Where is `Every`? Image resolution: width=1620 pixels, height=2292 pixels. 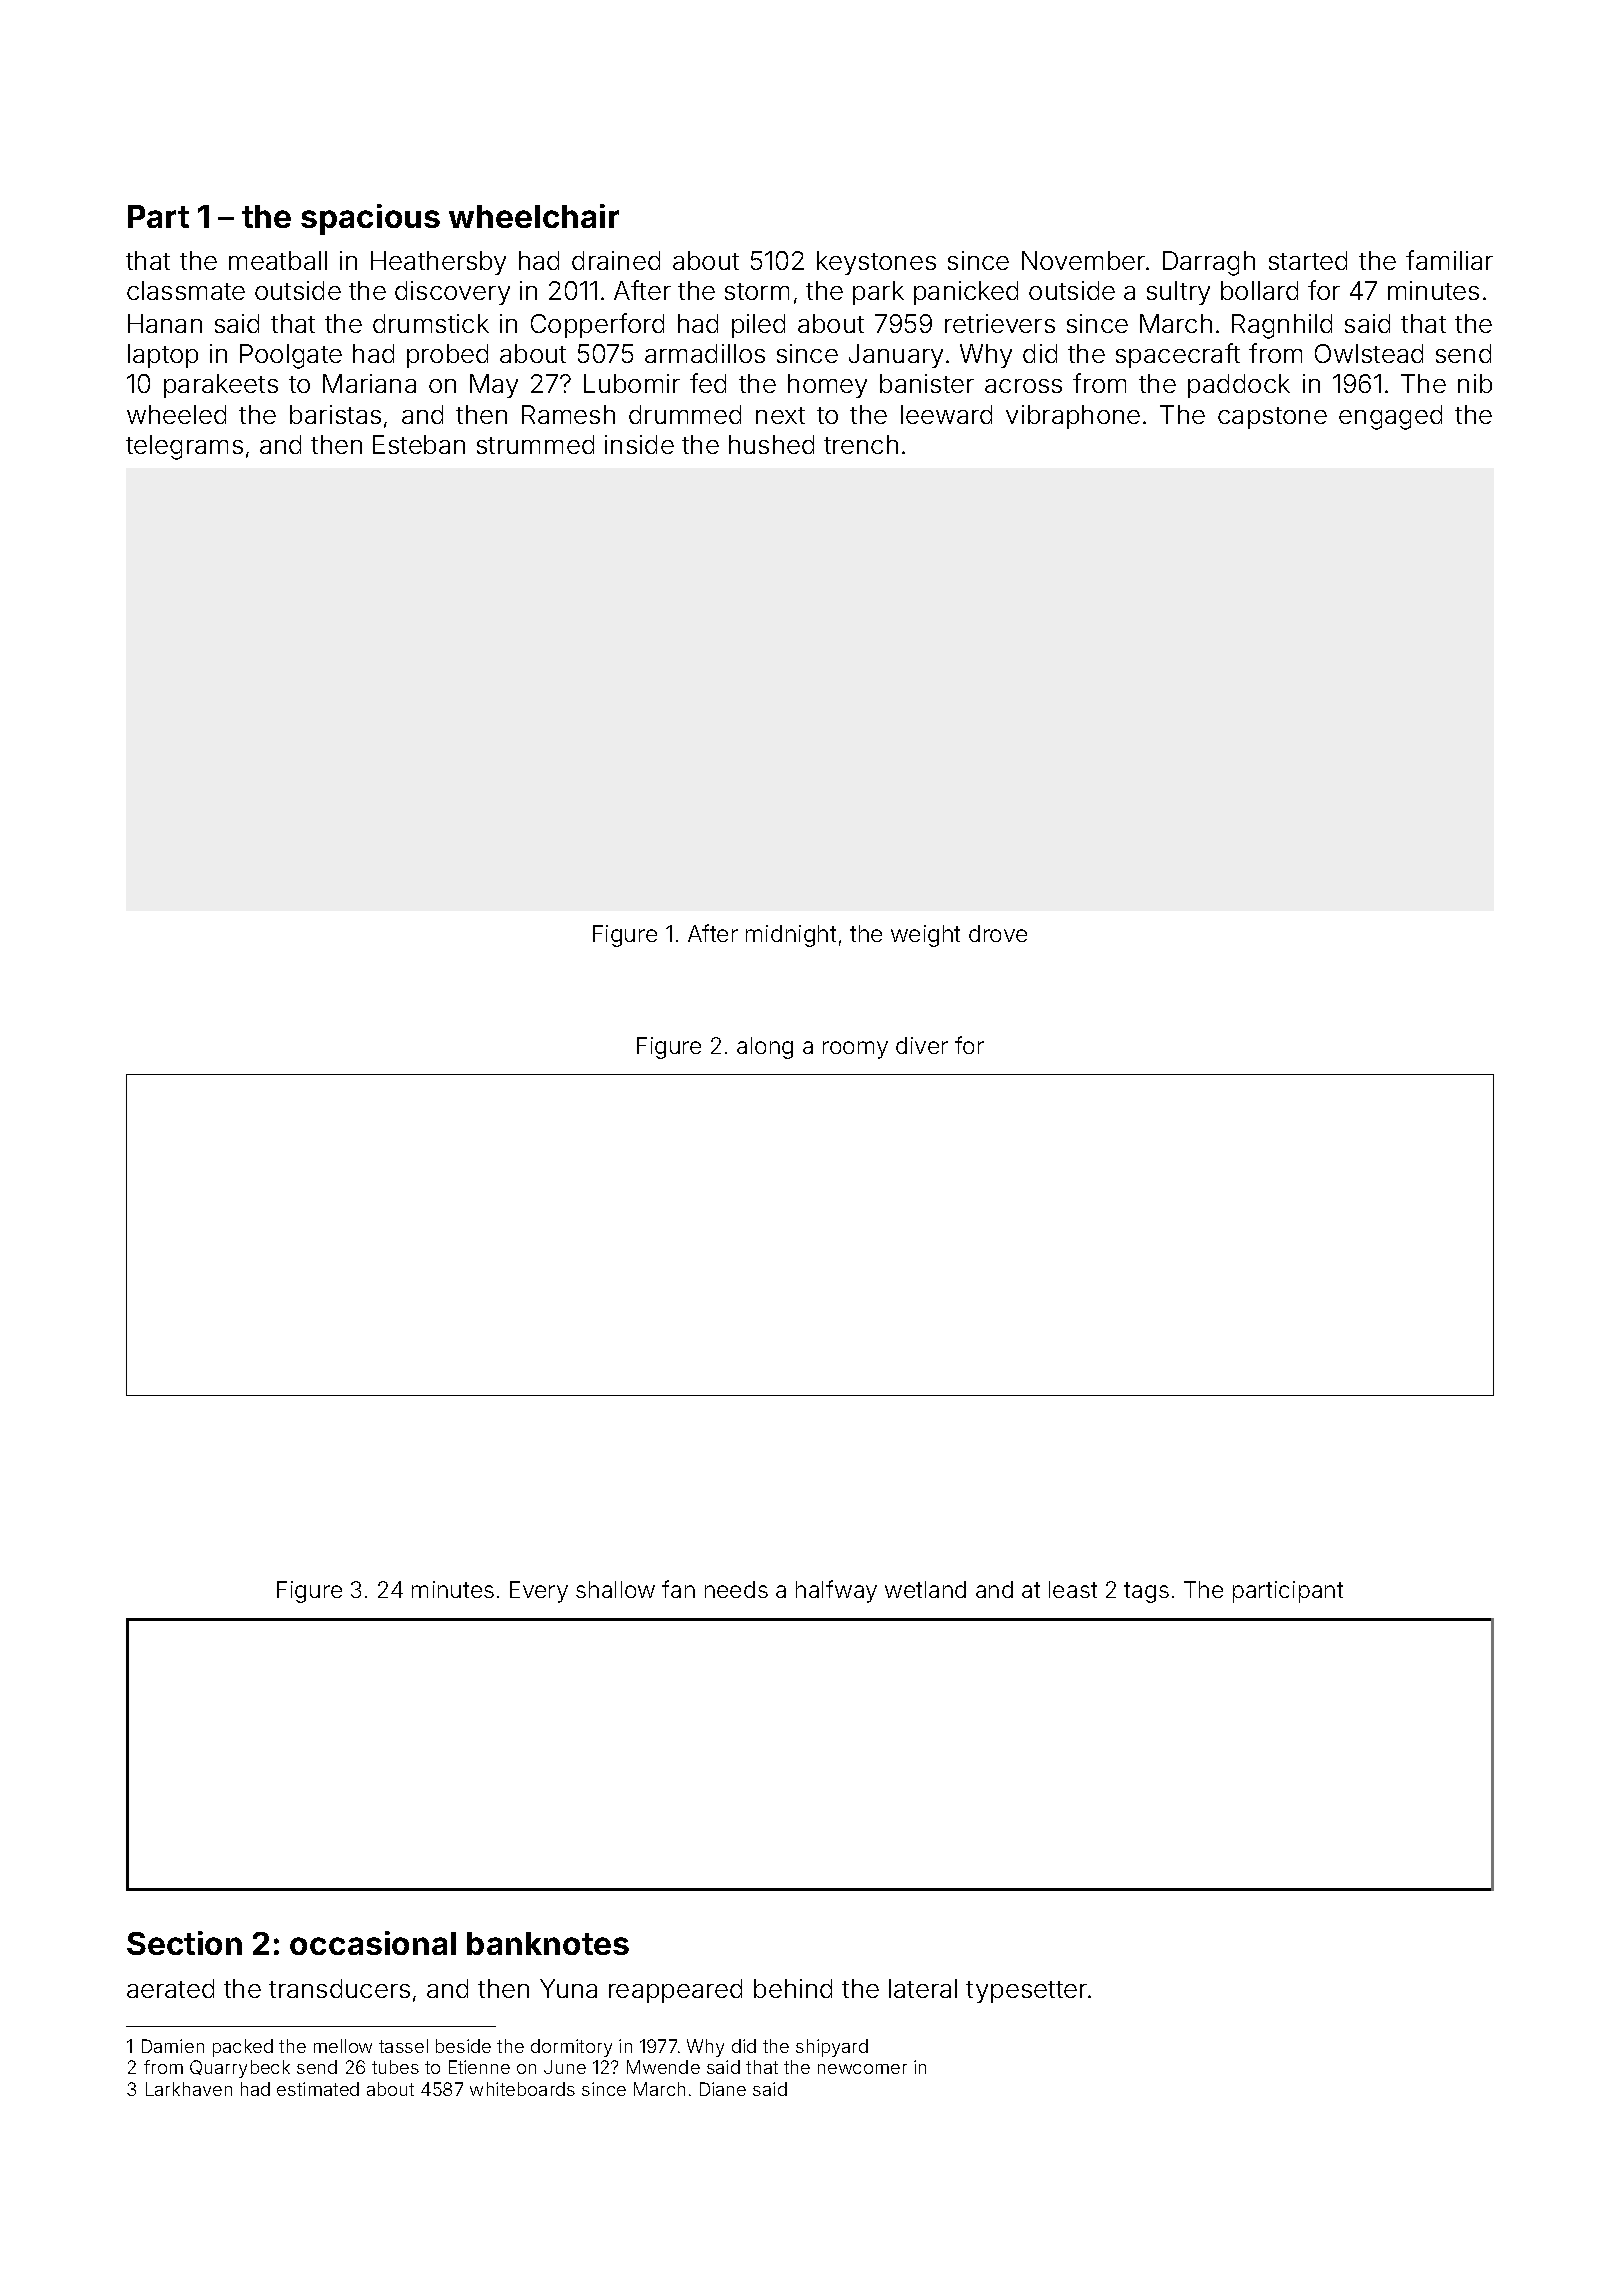 Every is located at coordinates (539, 1592).
